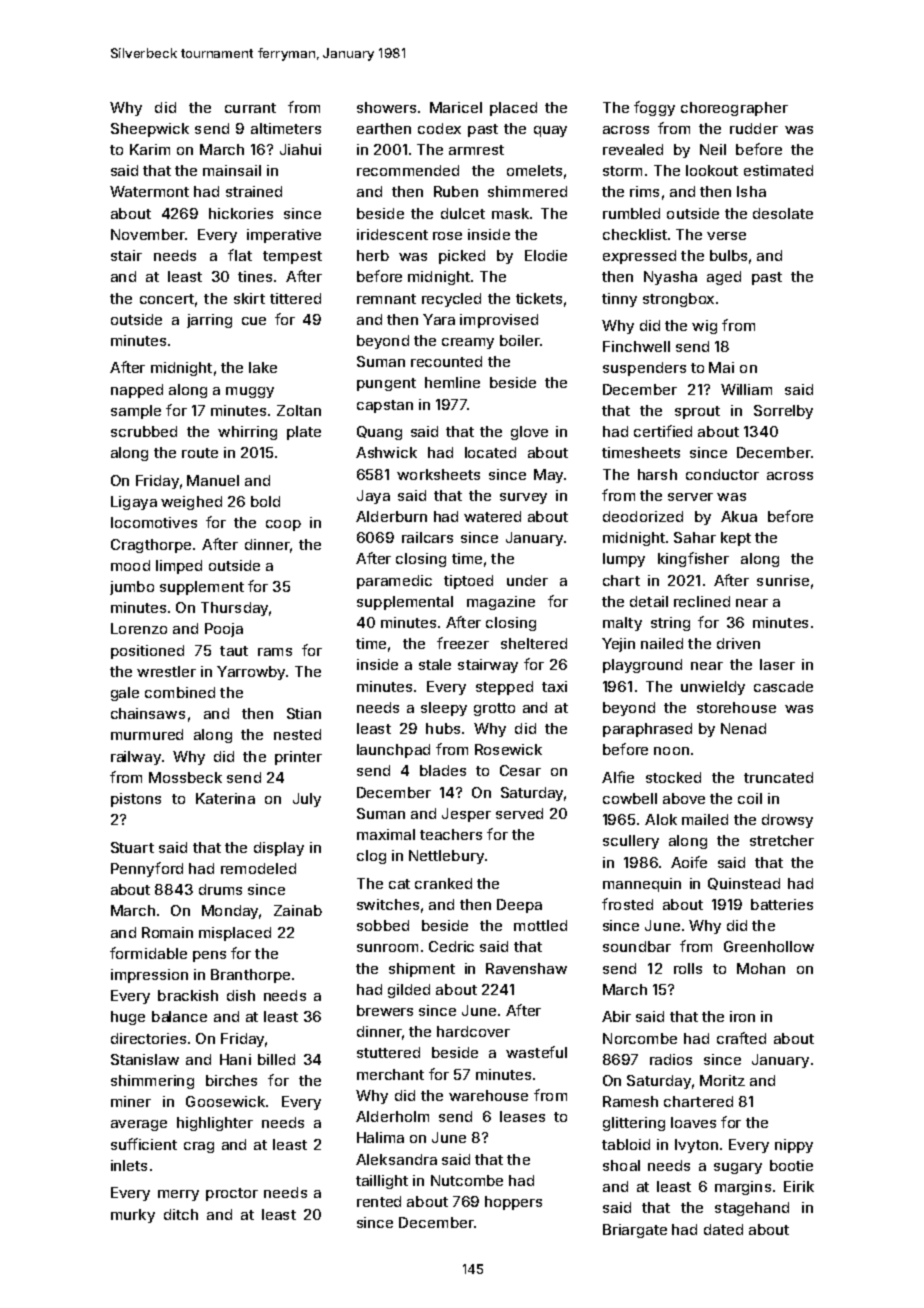  I want to click on certified, so click(663, 431).
